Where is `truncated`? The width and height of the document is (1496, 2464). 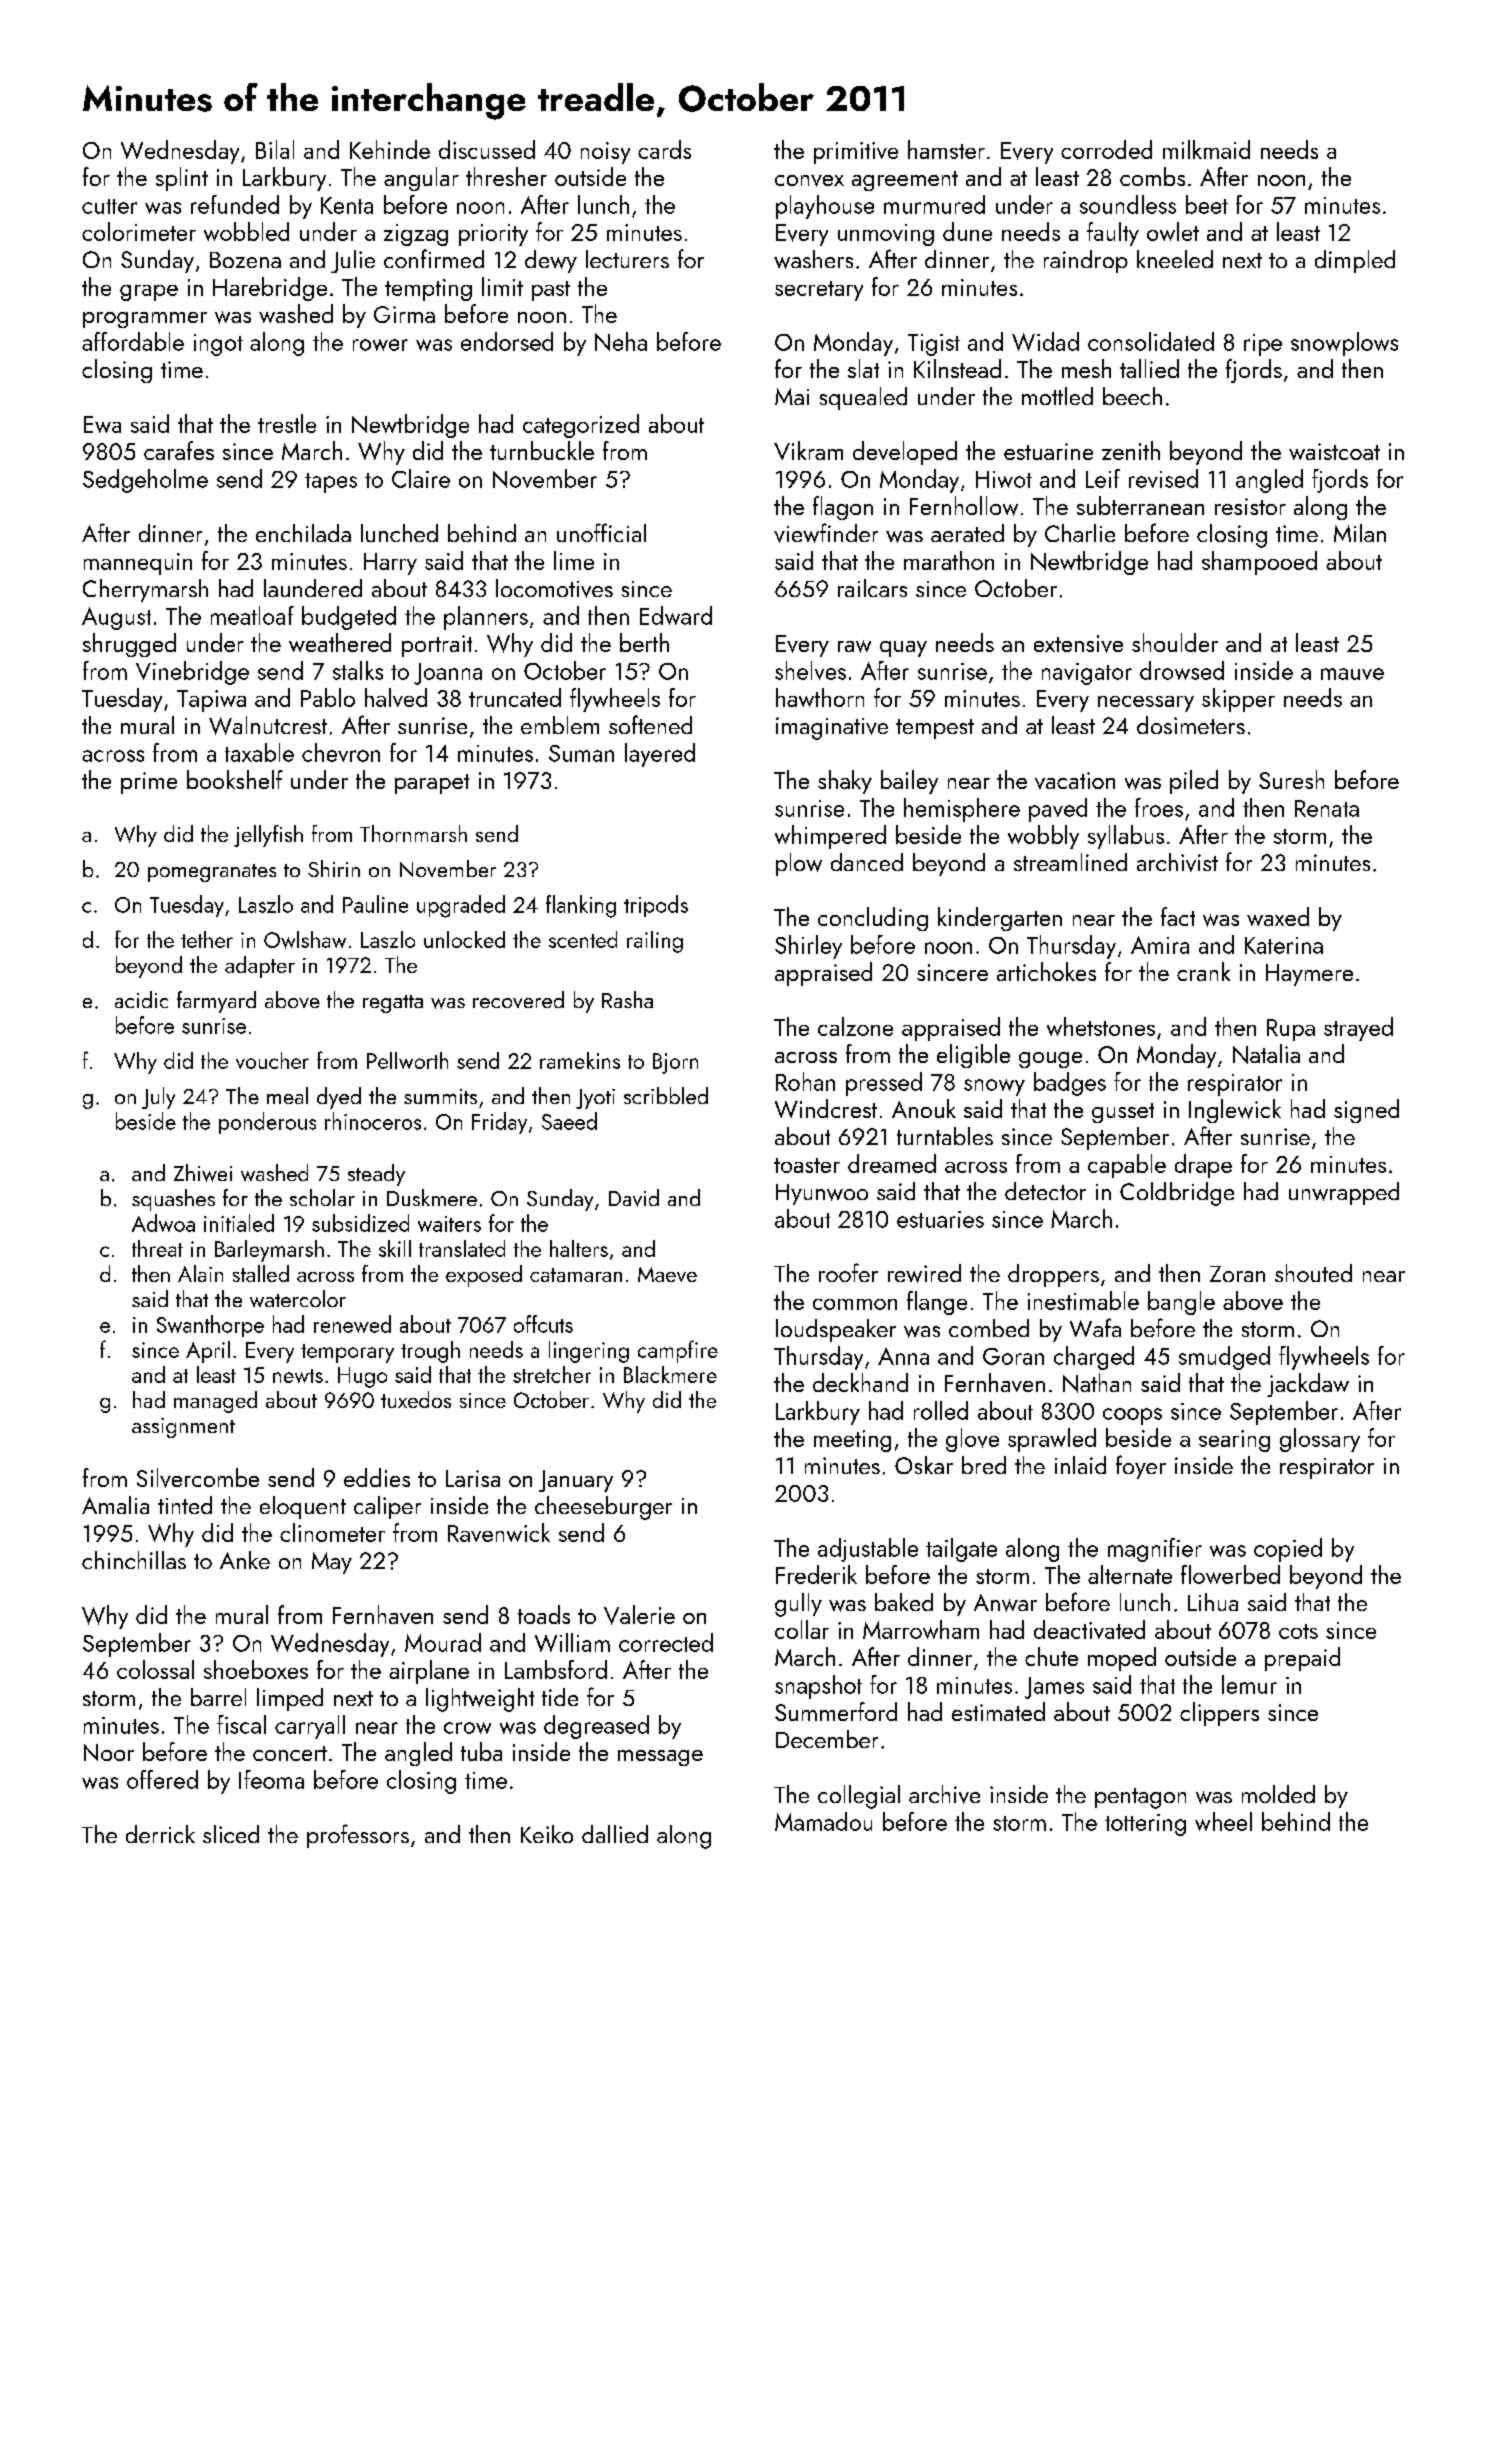 truncated is located at coordinates (515, 697).
